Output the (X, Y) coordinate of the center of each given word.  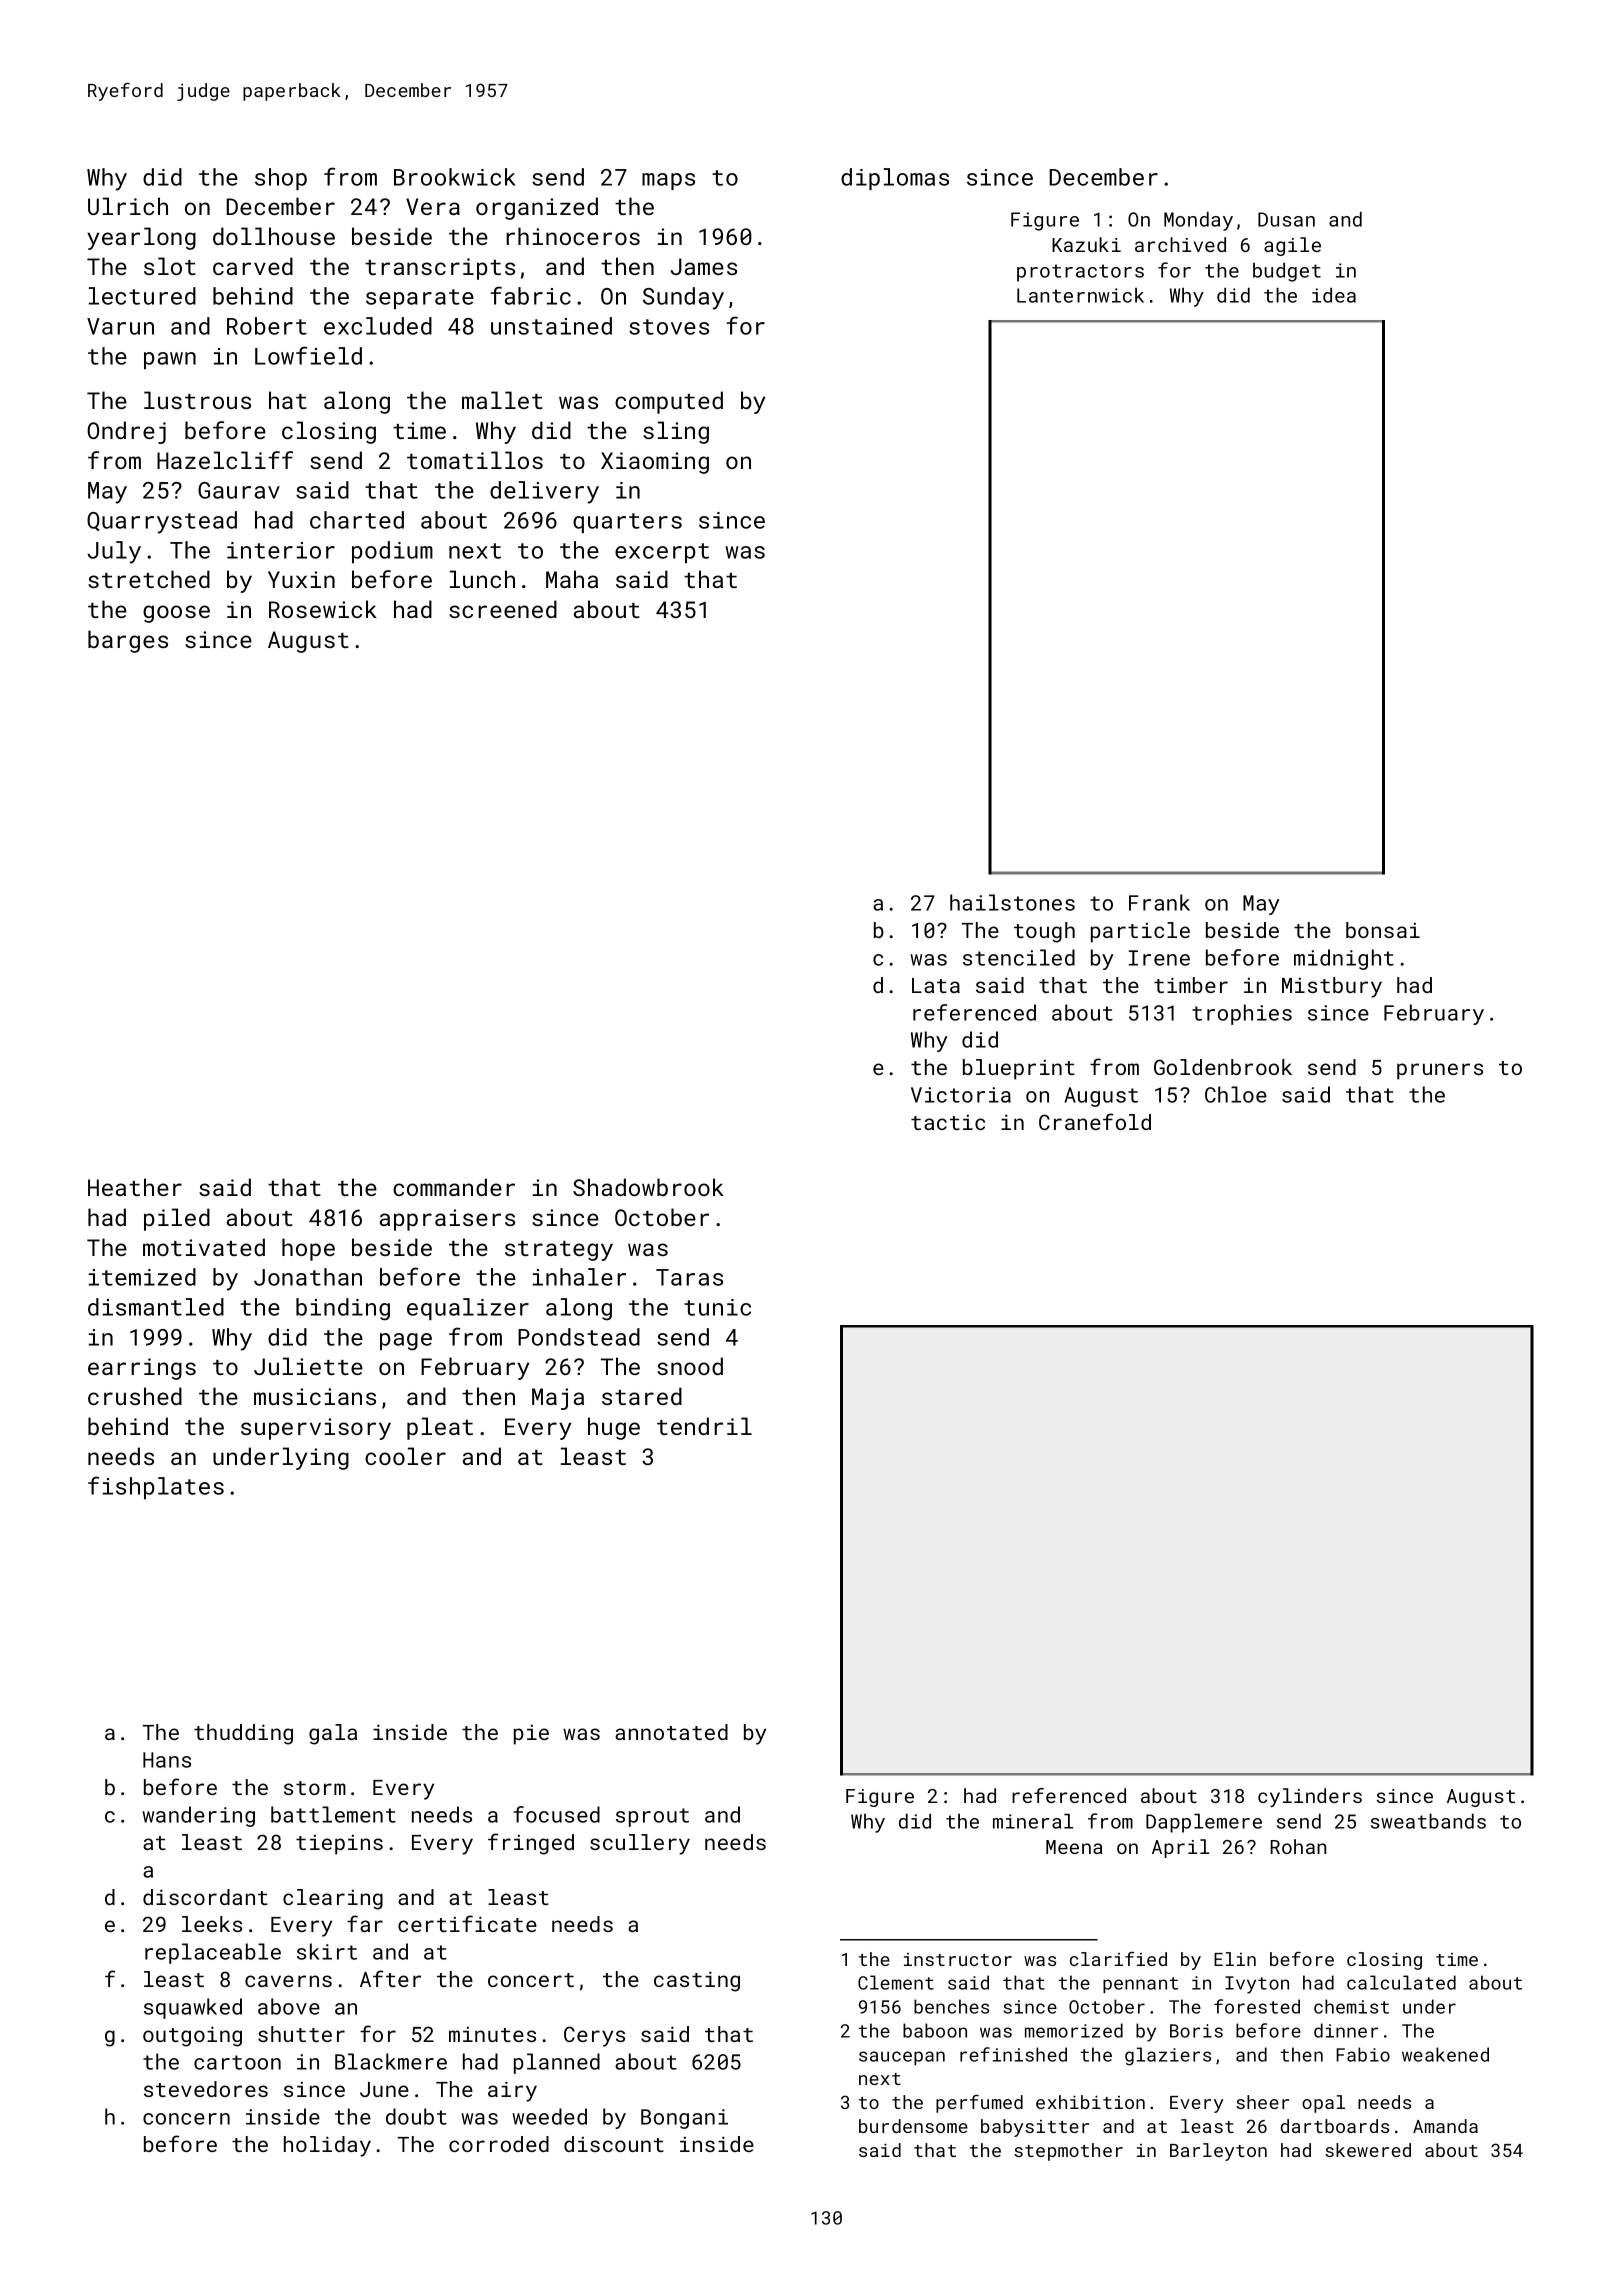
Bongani (684, 2119)
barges (128, 641)
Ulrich (128, 206)
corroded (499, 2144)
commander (454, 1187)
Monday (1198, 221)
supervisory (316, 1429)
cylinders (1310, 1797)
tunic (717, 1307)
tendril (704, 1426)
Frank (1159, 902)
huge (614, 1428)
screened (503, 609)
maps (668, 181)
